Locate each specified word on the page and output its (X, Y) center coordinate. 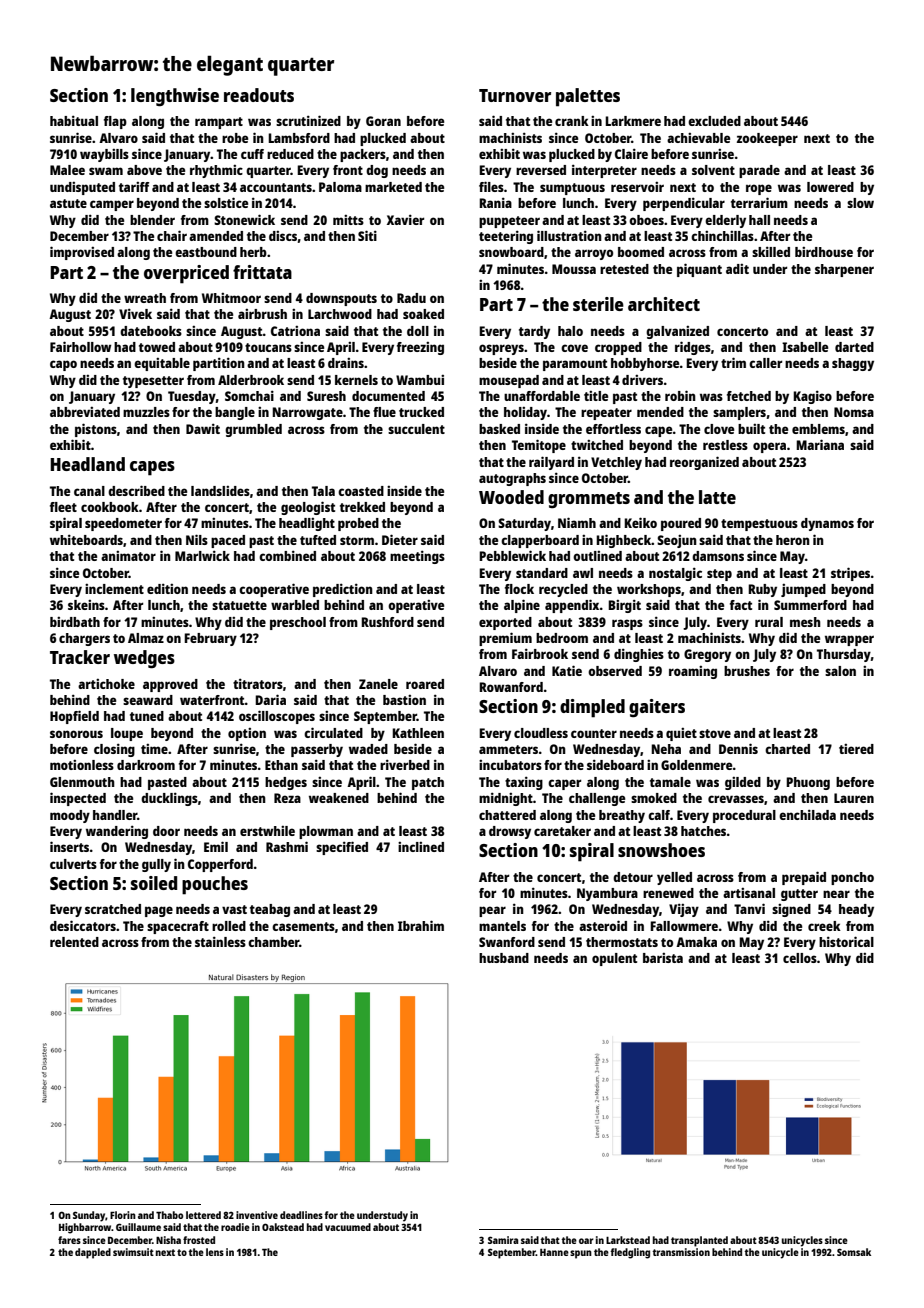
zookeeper (767, 139)
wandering (117, 832)
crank (572, 121)
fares (69, 1240)
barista (663, 958)
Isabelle (805, 347)
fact (741, 605)
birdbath (75, 622)
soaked (423, 314)
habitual (74, 120)
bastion (404, 700)
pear (492, 911)
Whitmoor (231, 298)
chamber (273, 942)
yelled (674, 878)
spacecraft (178, 927)
